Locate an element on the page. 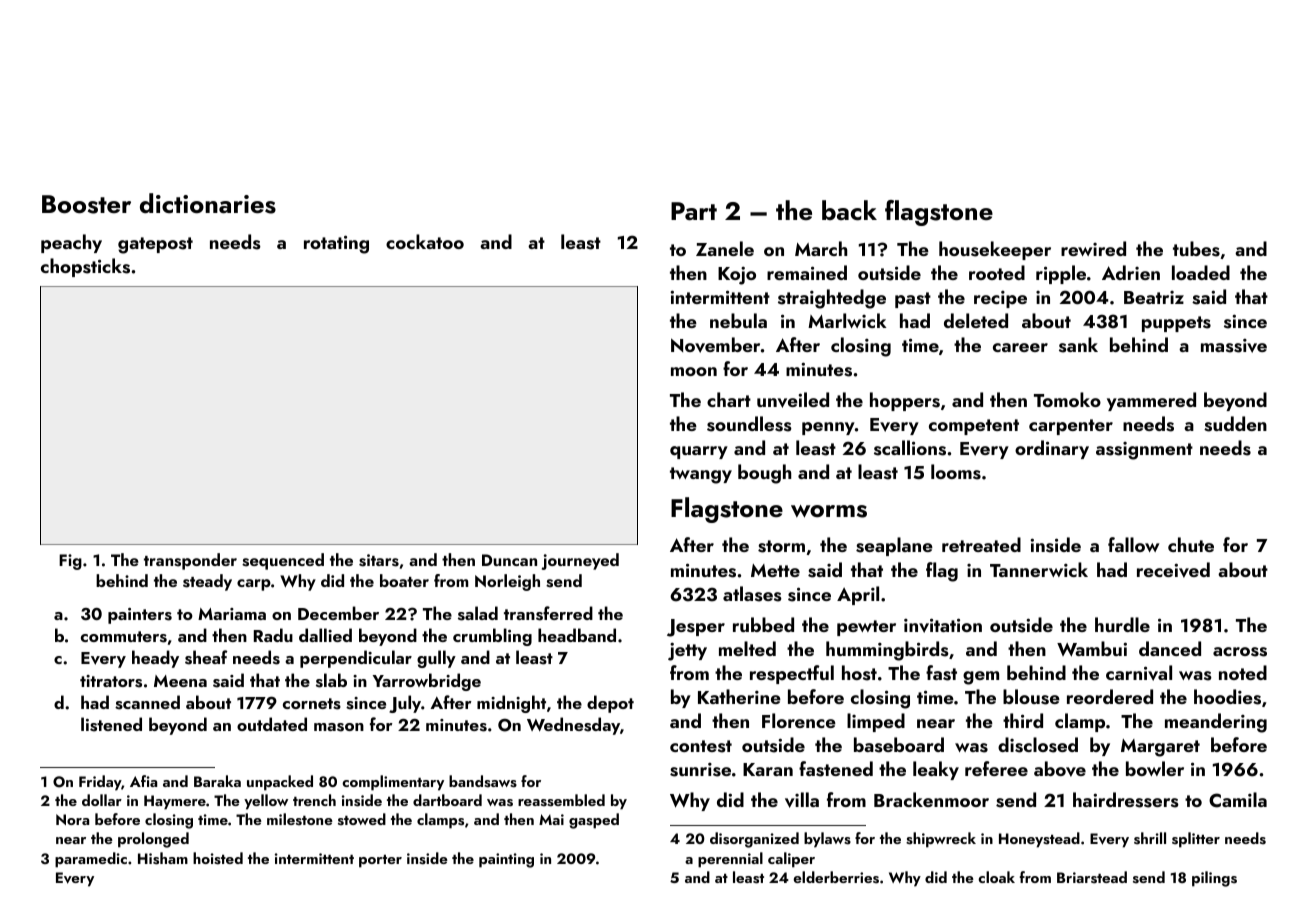  rotating is located at coordinates (336, 244).
